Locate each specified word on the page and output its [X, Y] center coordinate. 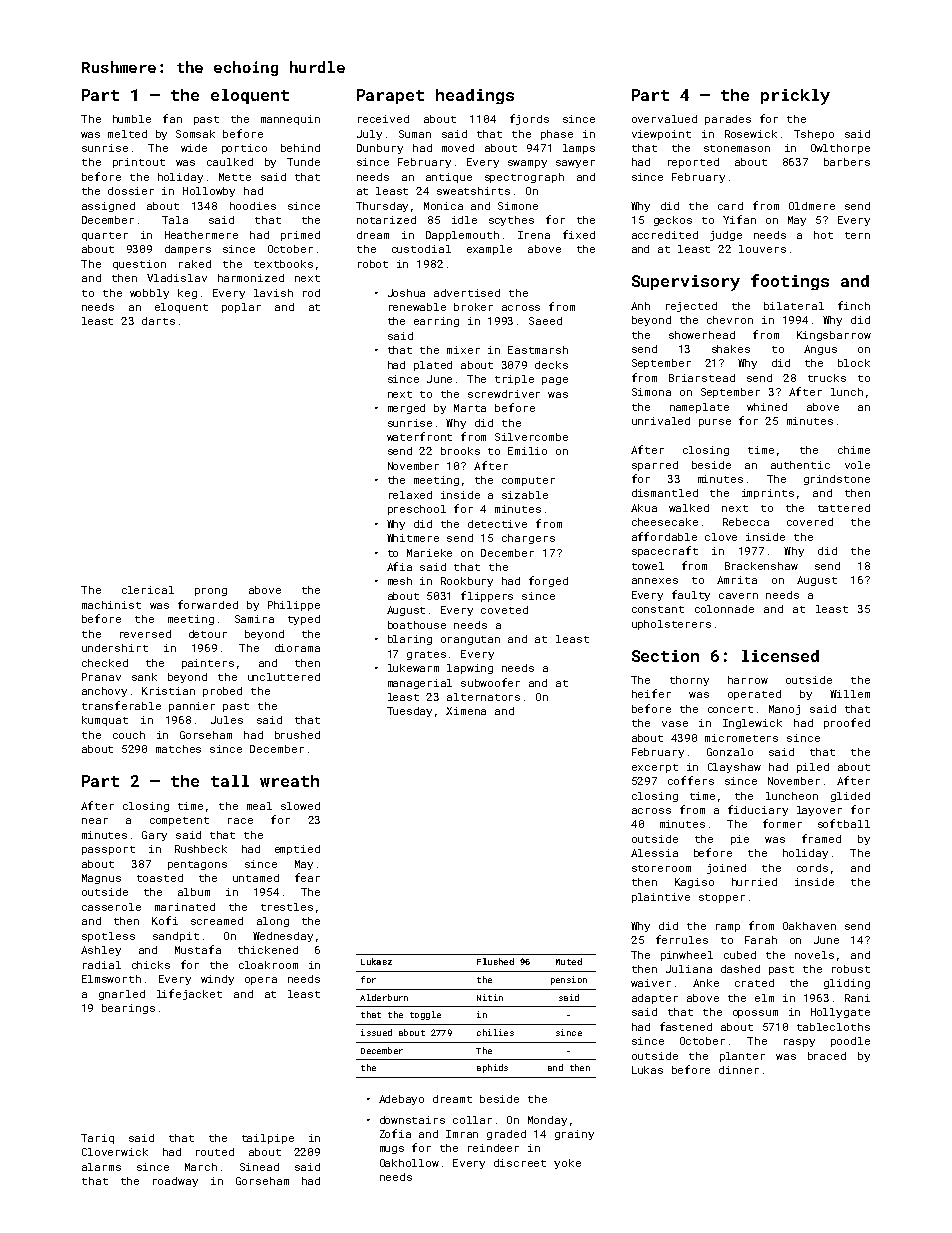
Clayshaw [734, 768]
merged [406, 409]
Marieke [429, 553]
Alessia [654, 853]
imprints [768, 494]
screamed [217, 921]
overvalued [664, 119]
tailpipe [268, 1139]
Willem [850, 694]
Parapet [390, 96]
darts [158, 321]
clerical [148, 590]
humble [132, 119]
